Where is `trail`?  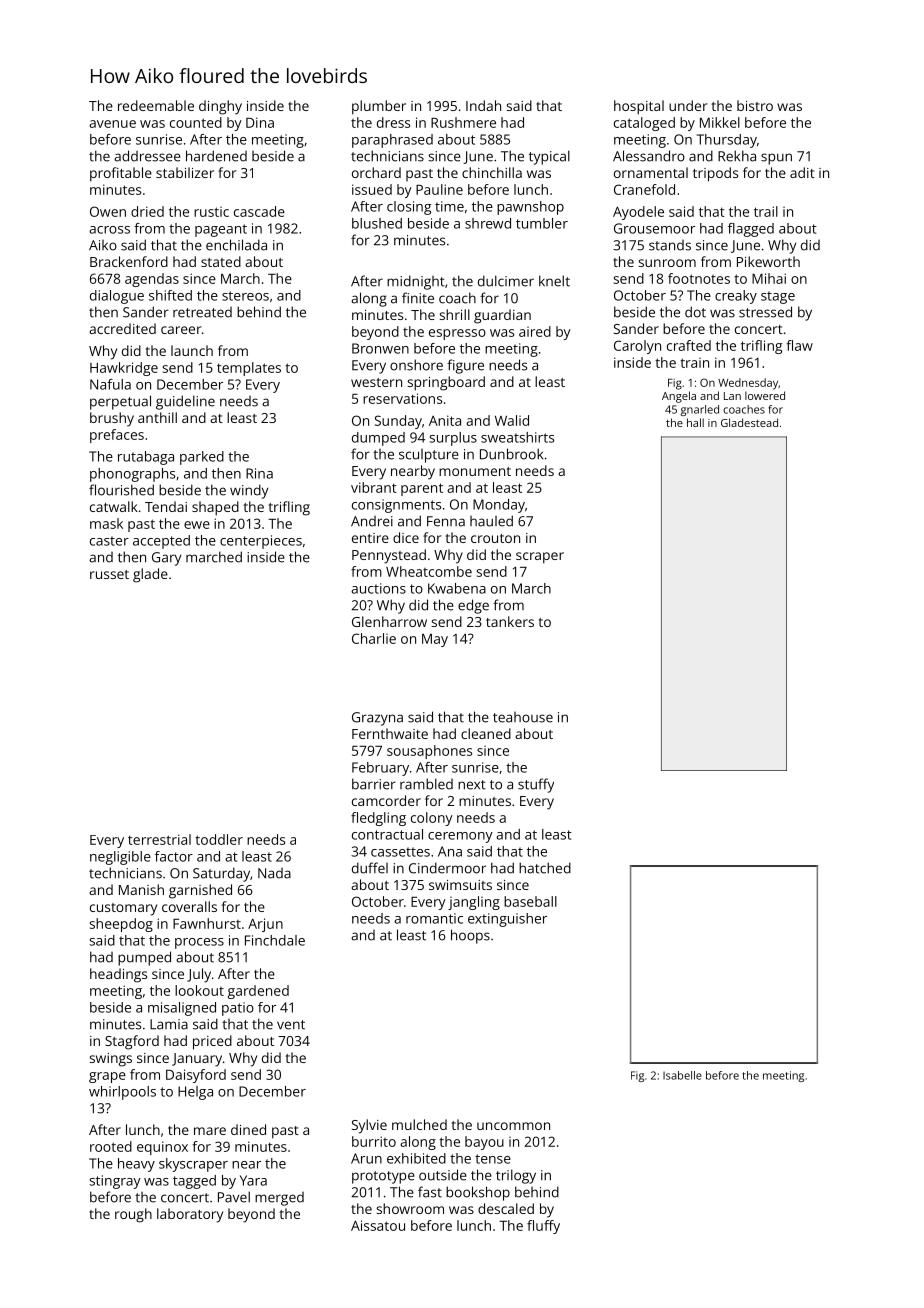 trail is located at coordinates (766, 211).
